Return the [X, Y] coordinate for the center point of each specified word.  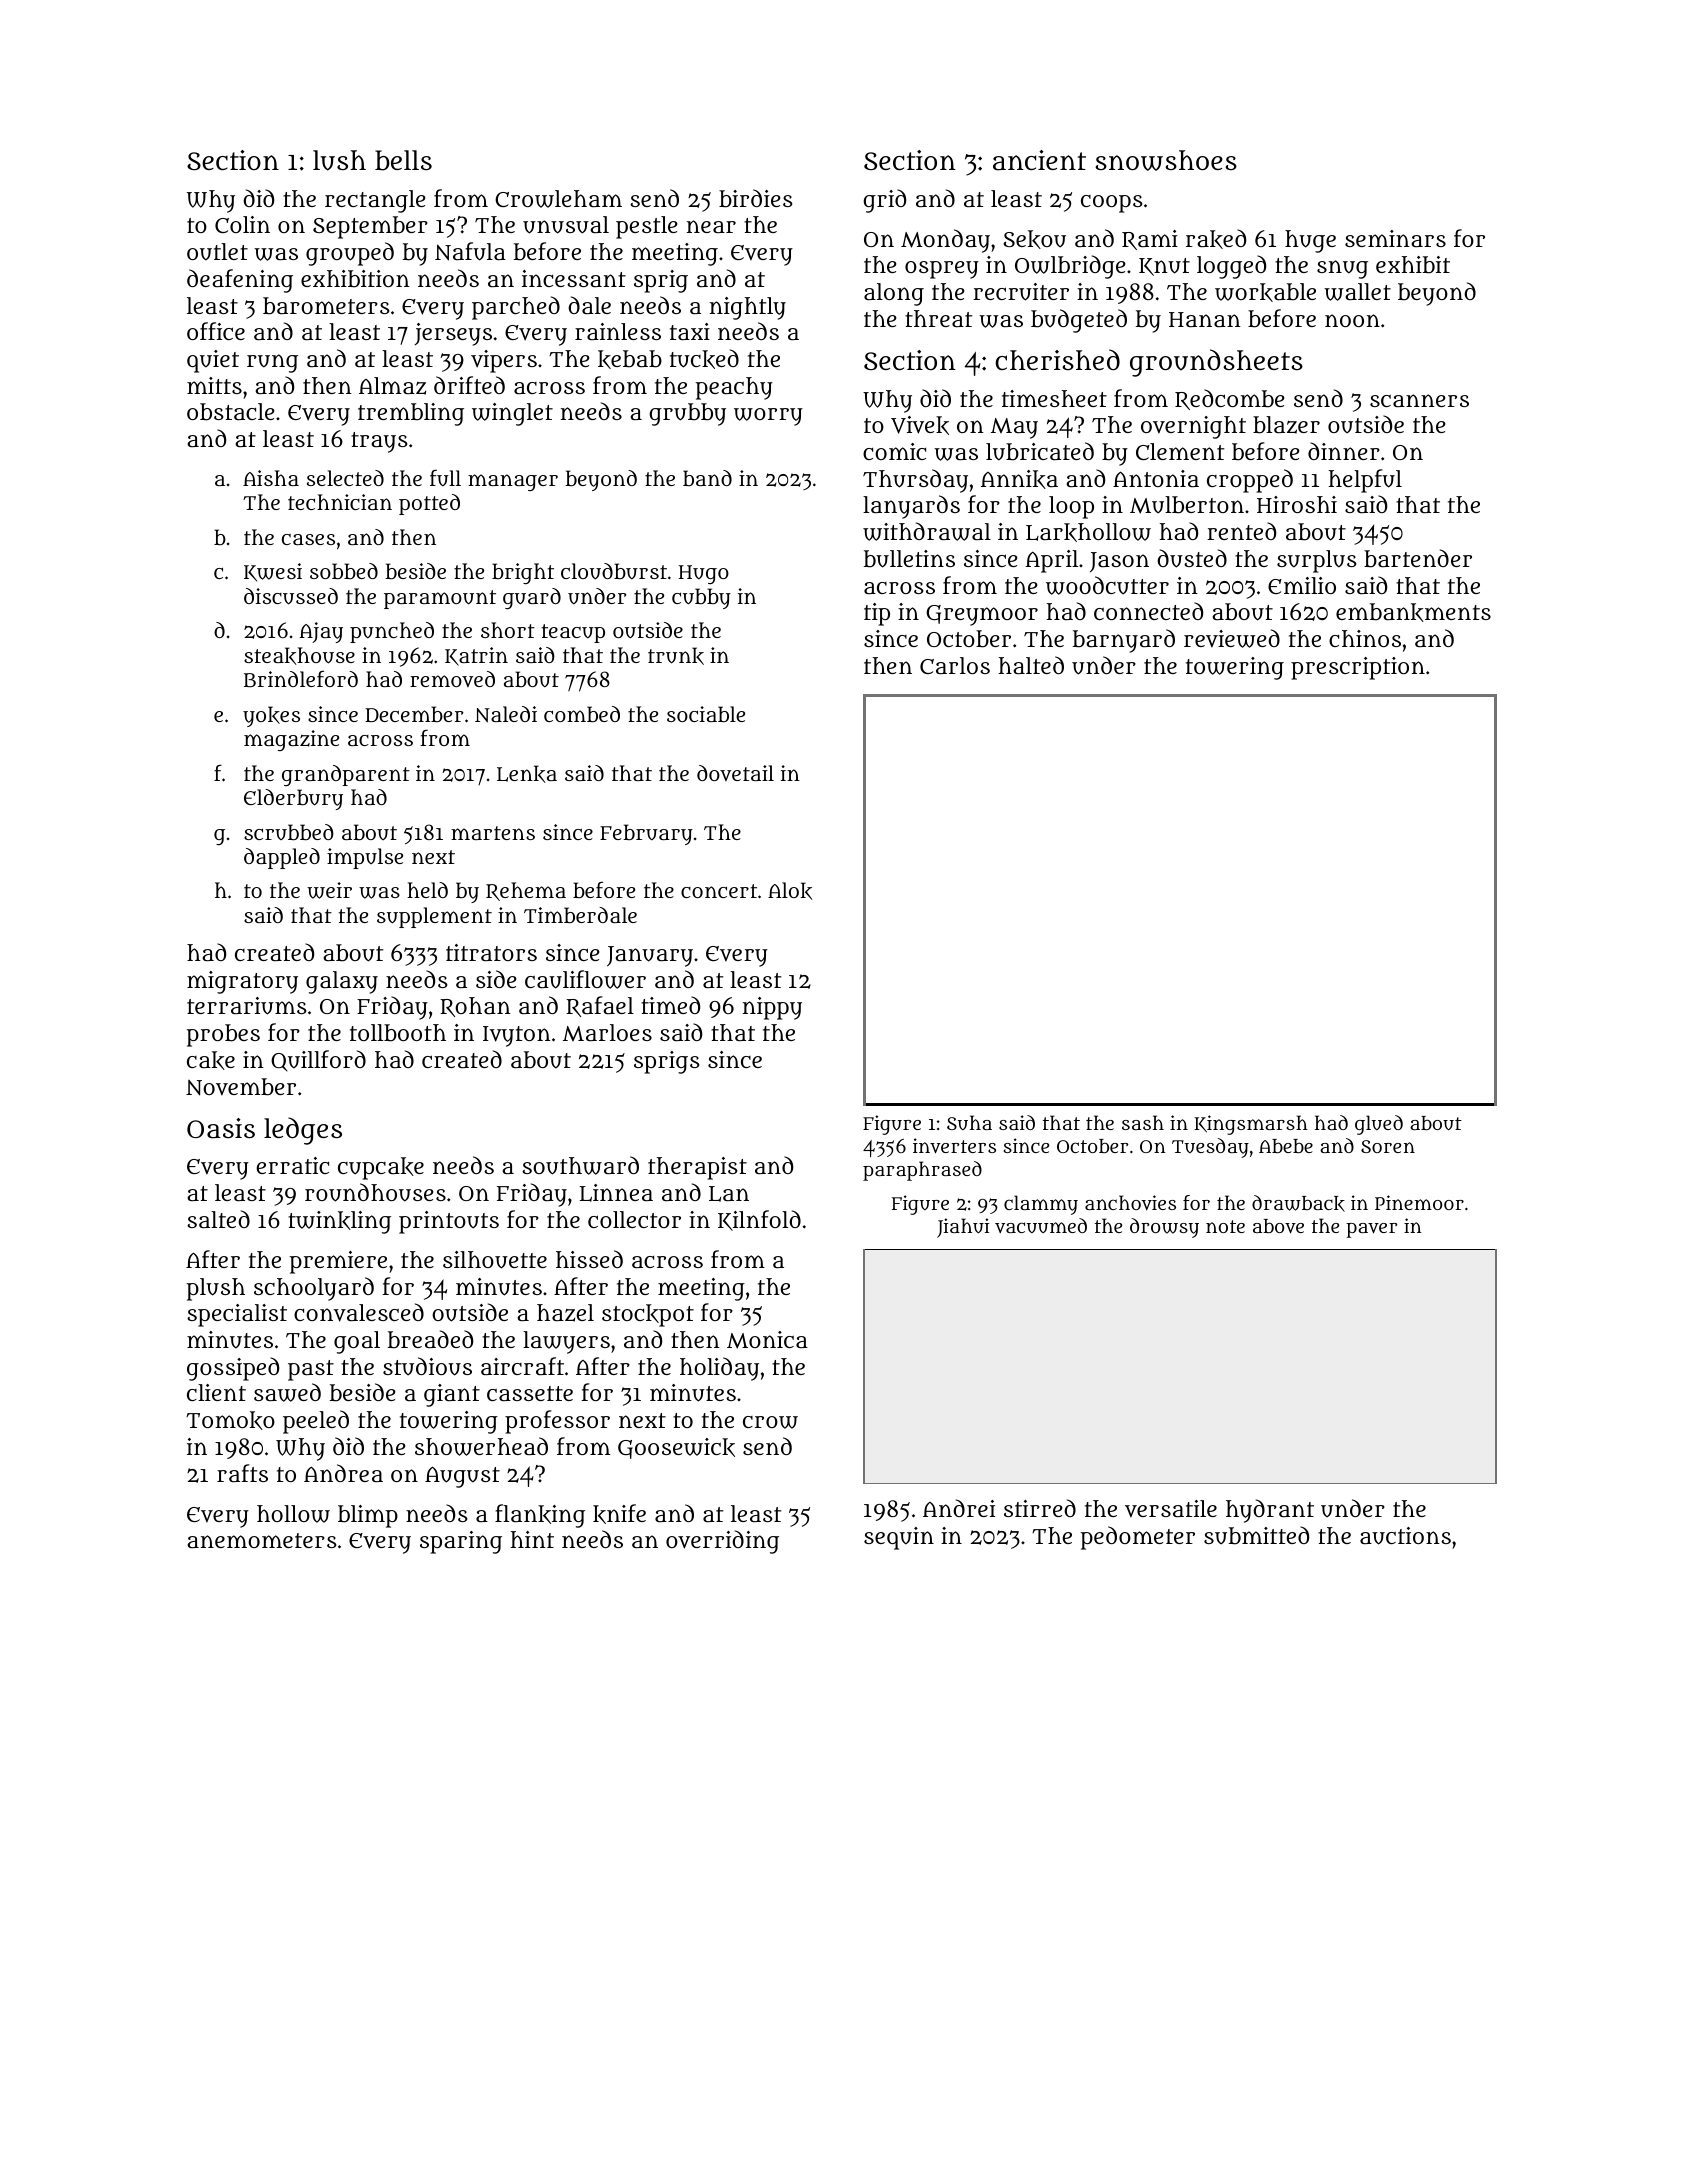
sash [1143, 1122]
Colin [242, 224]
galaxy [342, 982]
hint [532, 1539]
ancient [1039, 160]
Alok [790, 891]
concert [719, 891]
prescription [1358, 668]
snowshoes [1166, 160]
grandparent [346, 775]
